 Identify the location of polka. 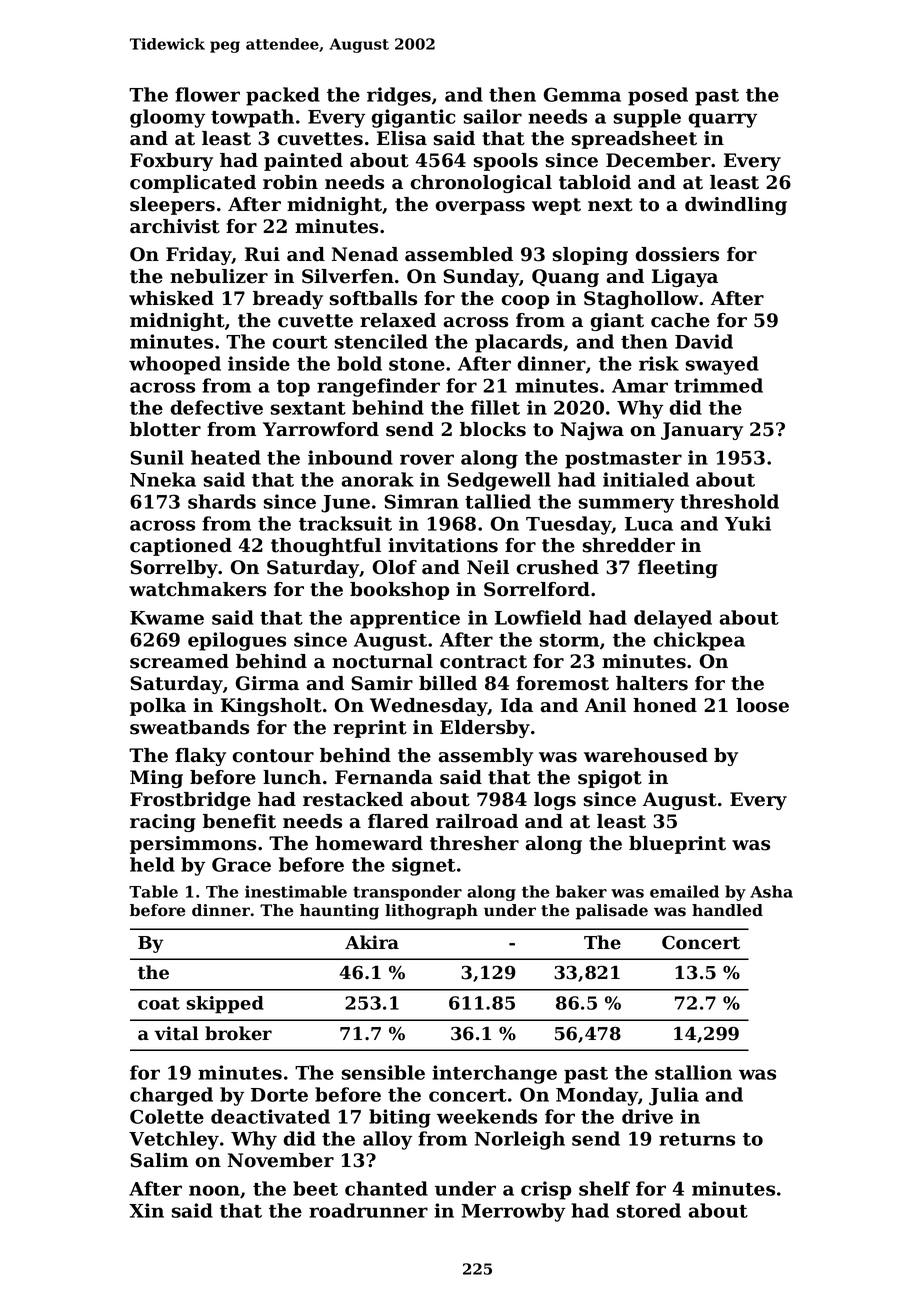
(158, 707).
